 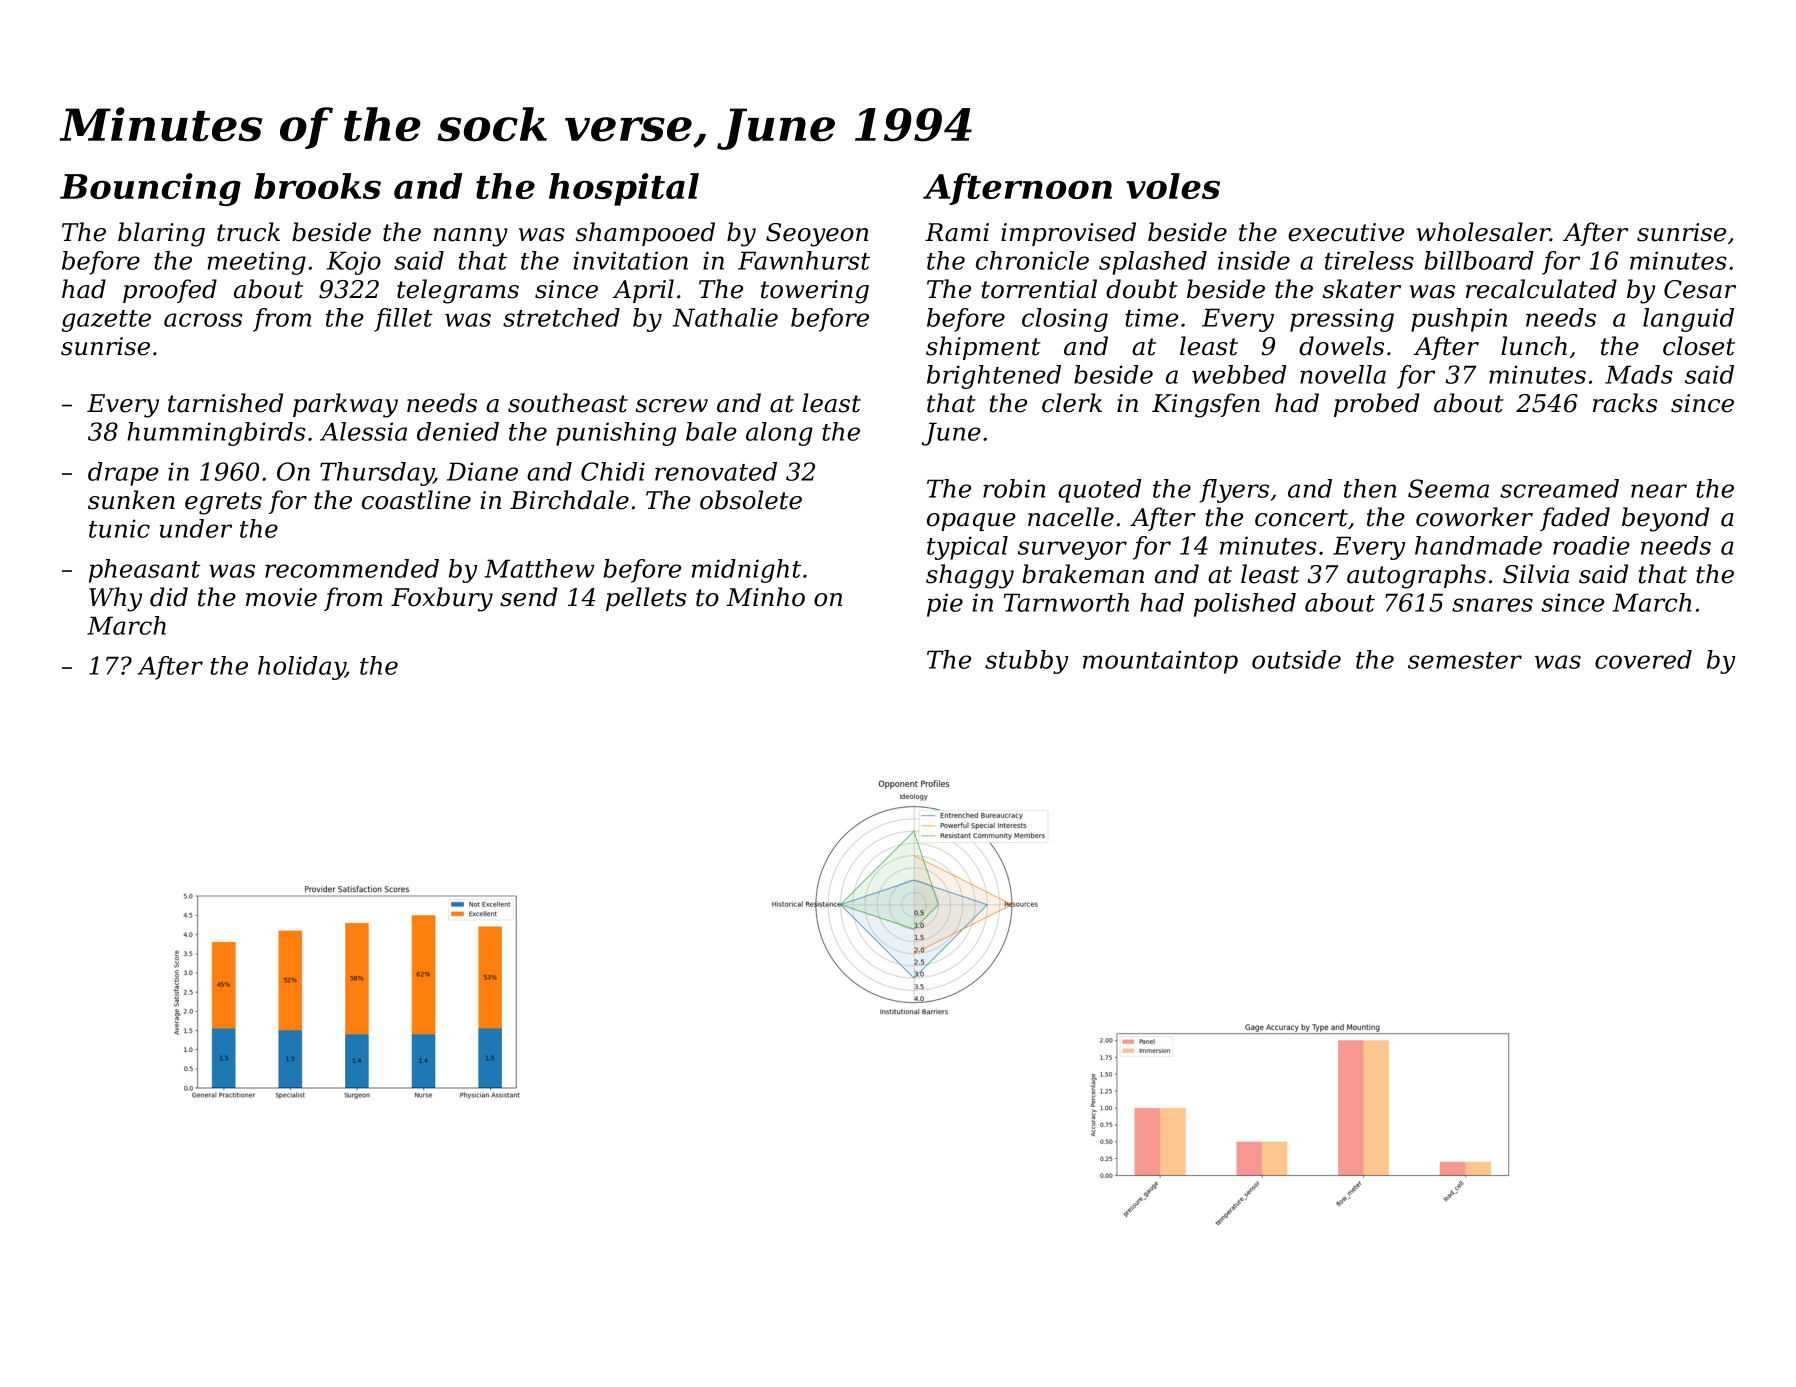 What do you see at coordinates (482, 471) in the screenshot?
I see `Diane` at bounding box center [482, 471].
